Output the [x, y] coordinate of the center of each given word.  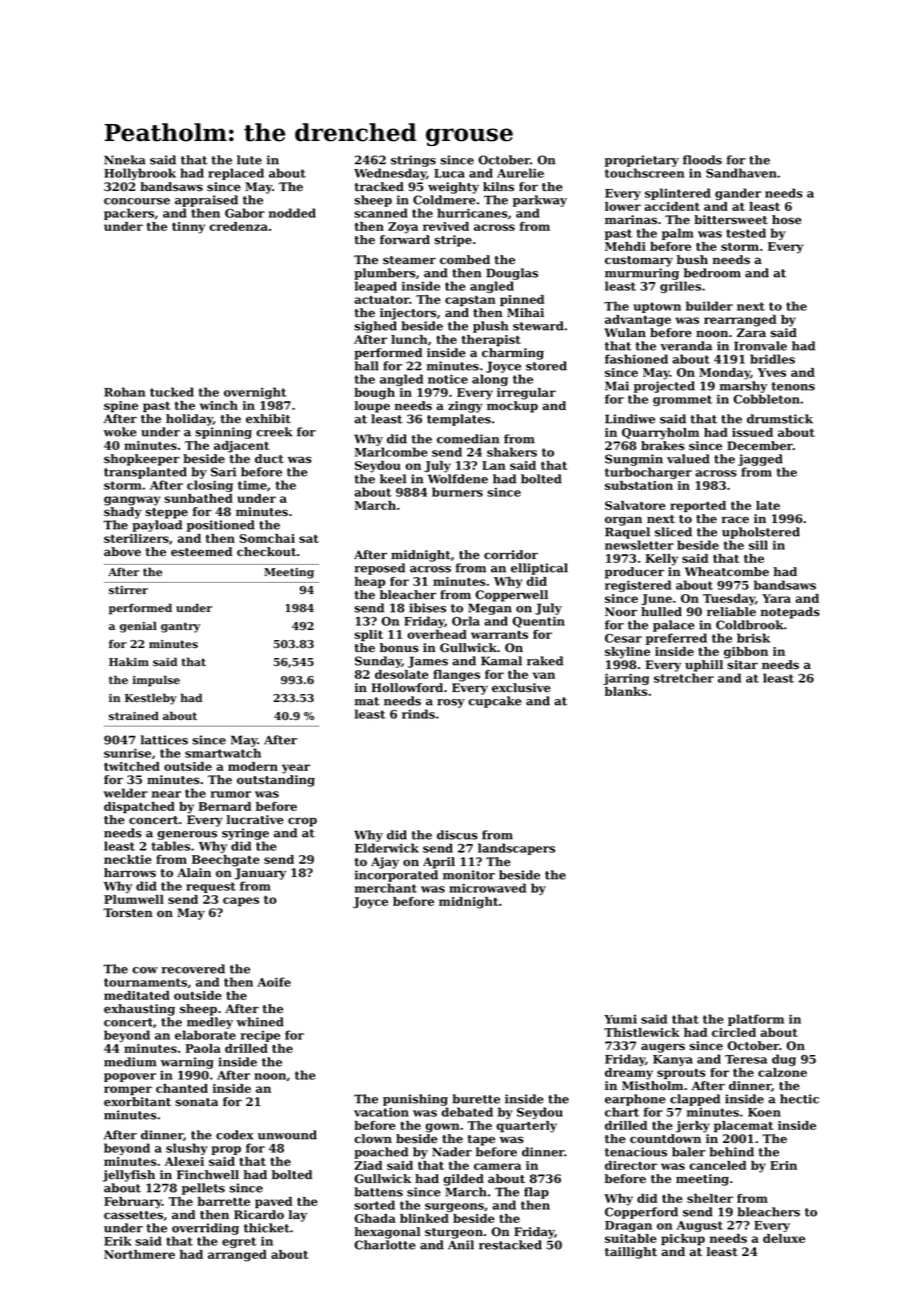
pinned [522, 300]
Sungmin [634, 460]
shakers [512, 452]
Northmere [139, 1254]
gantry [180, 627]
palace [674, 626]
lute [249, 160]
